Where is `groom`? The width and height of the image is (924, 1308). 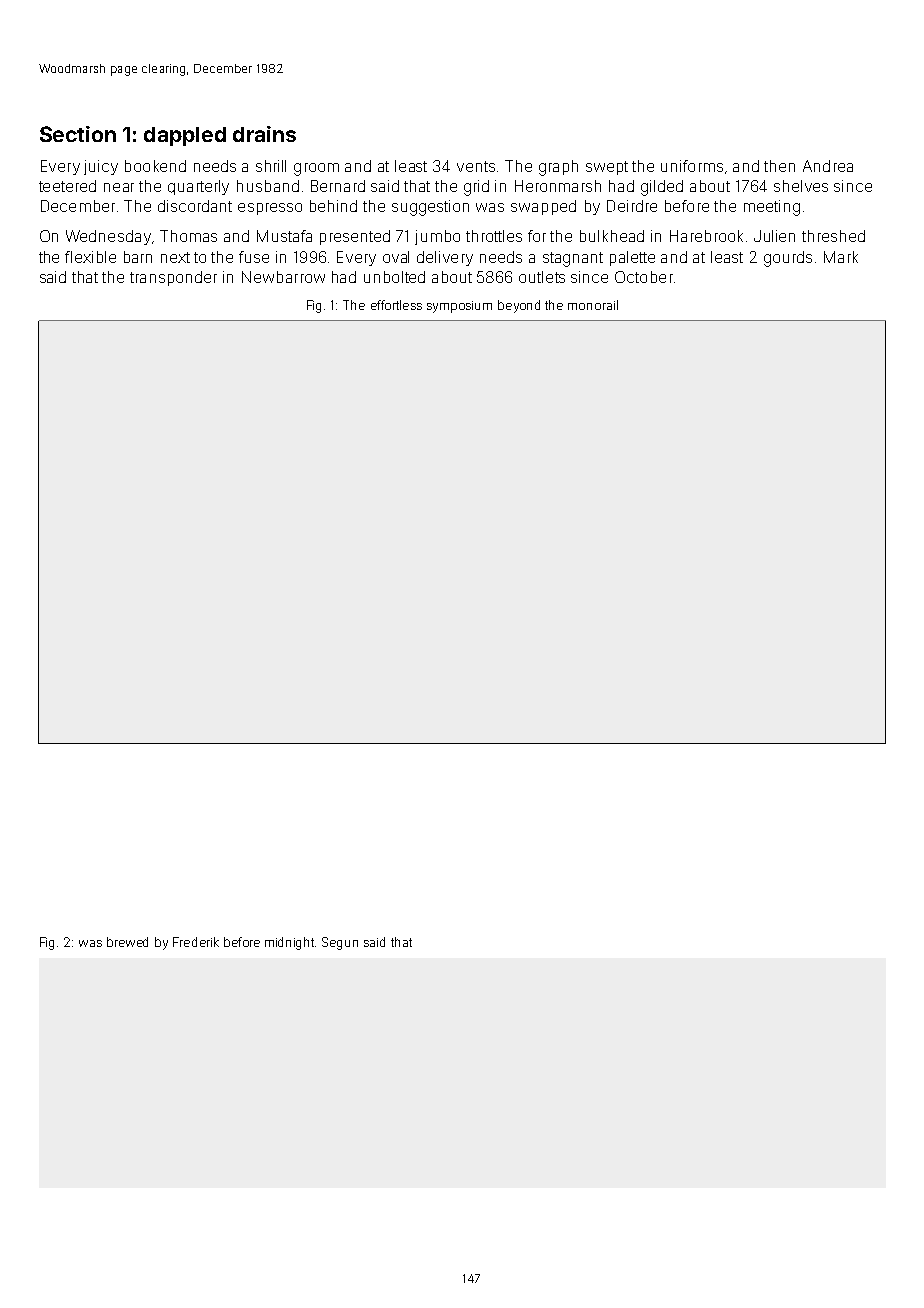 groom is located at coordinates (316, 169).
